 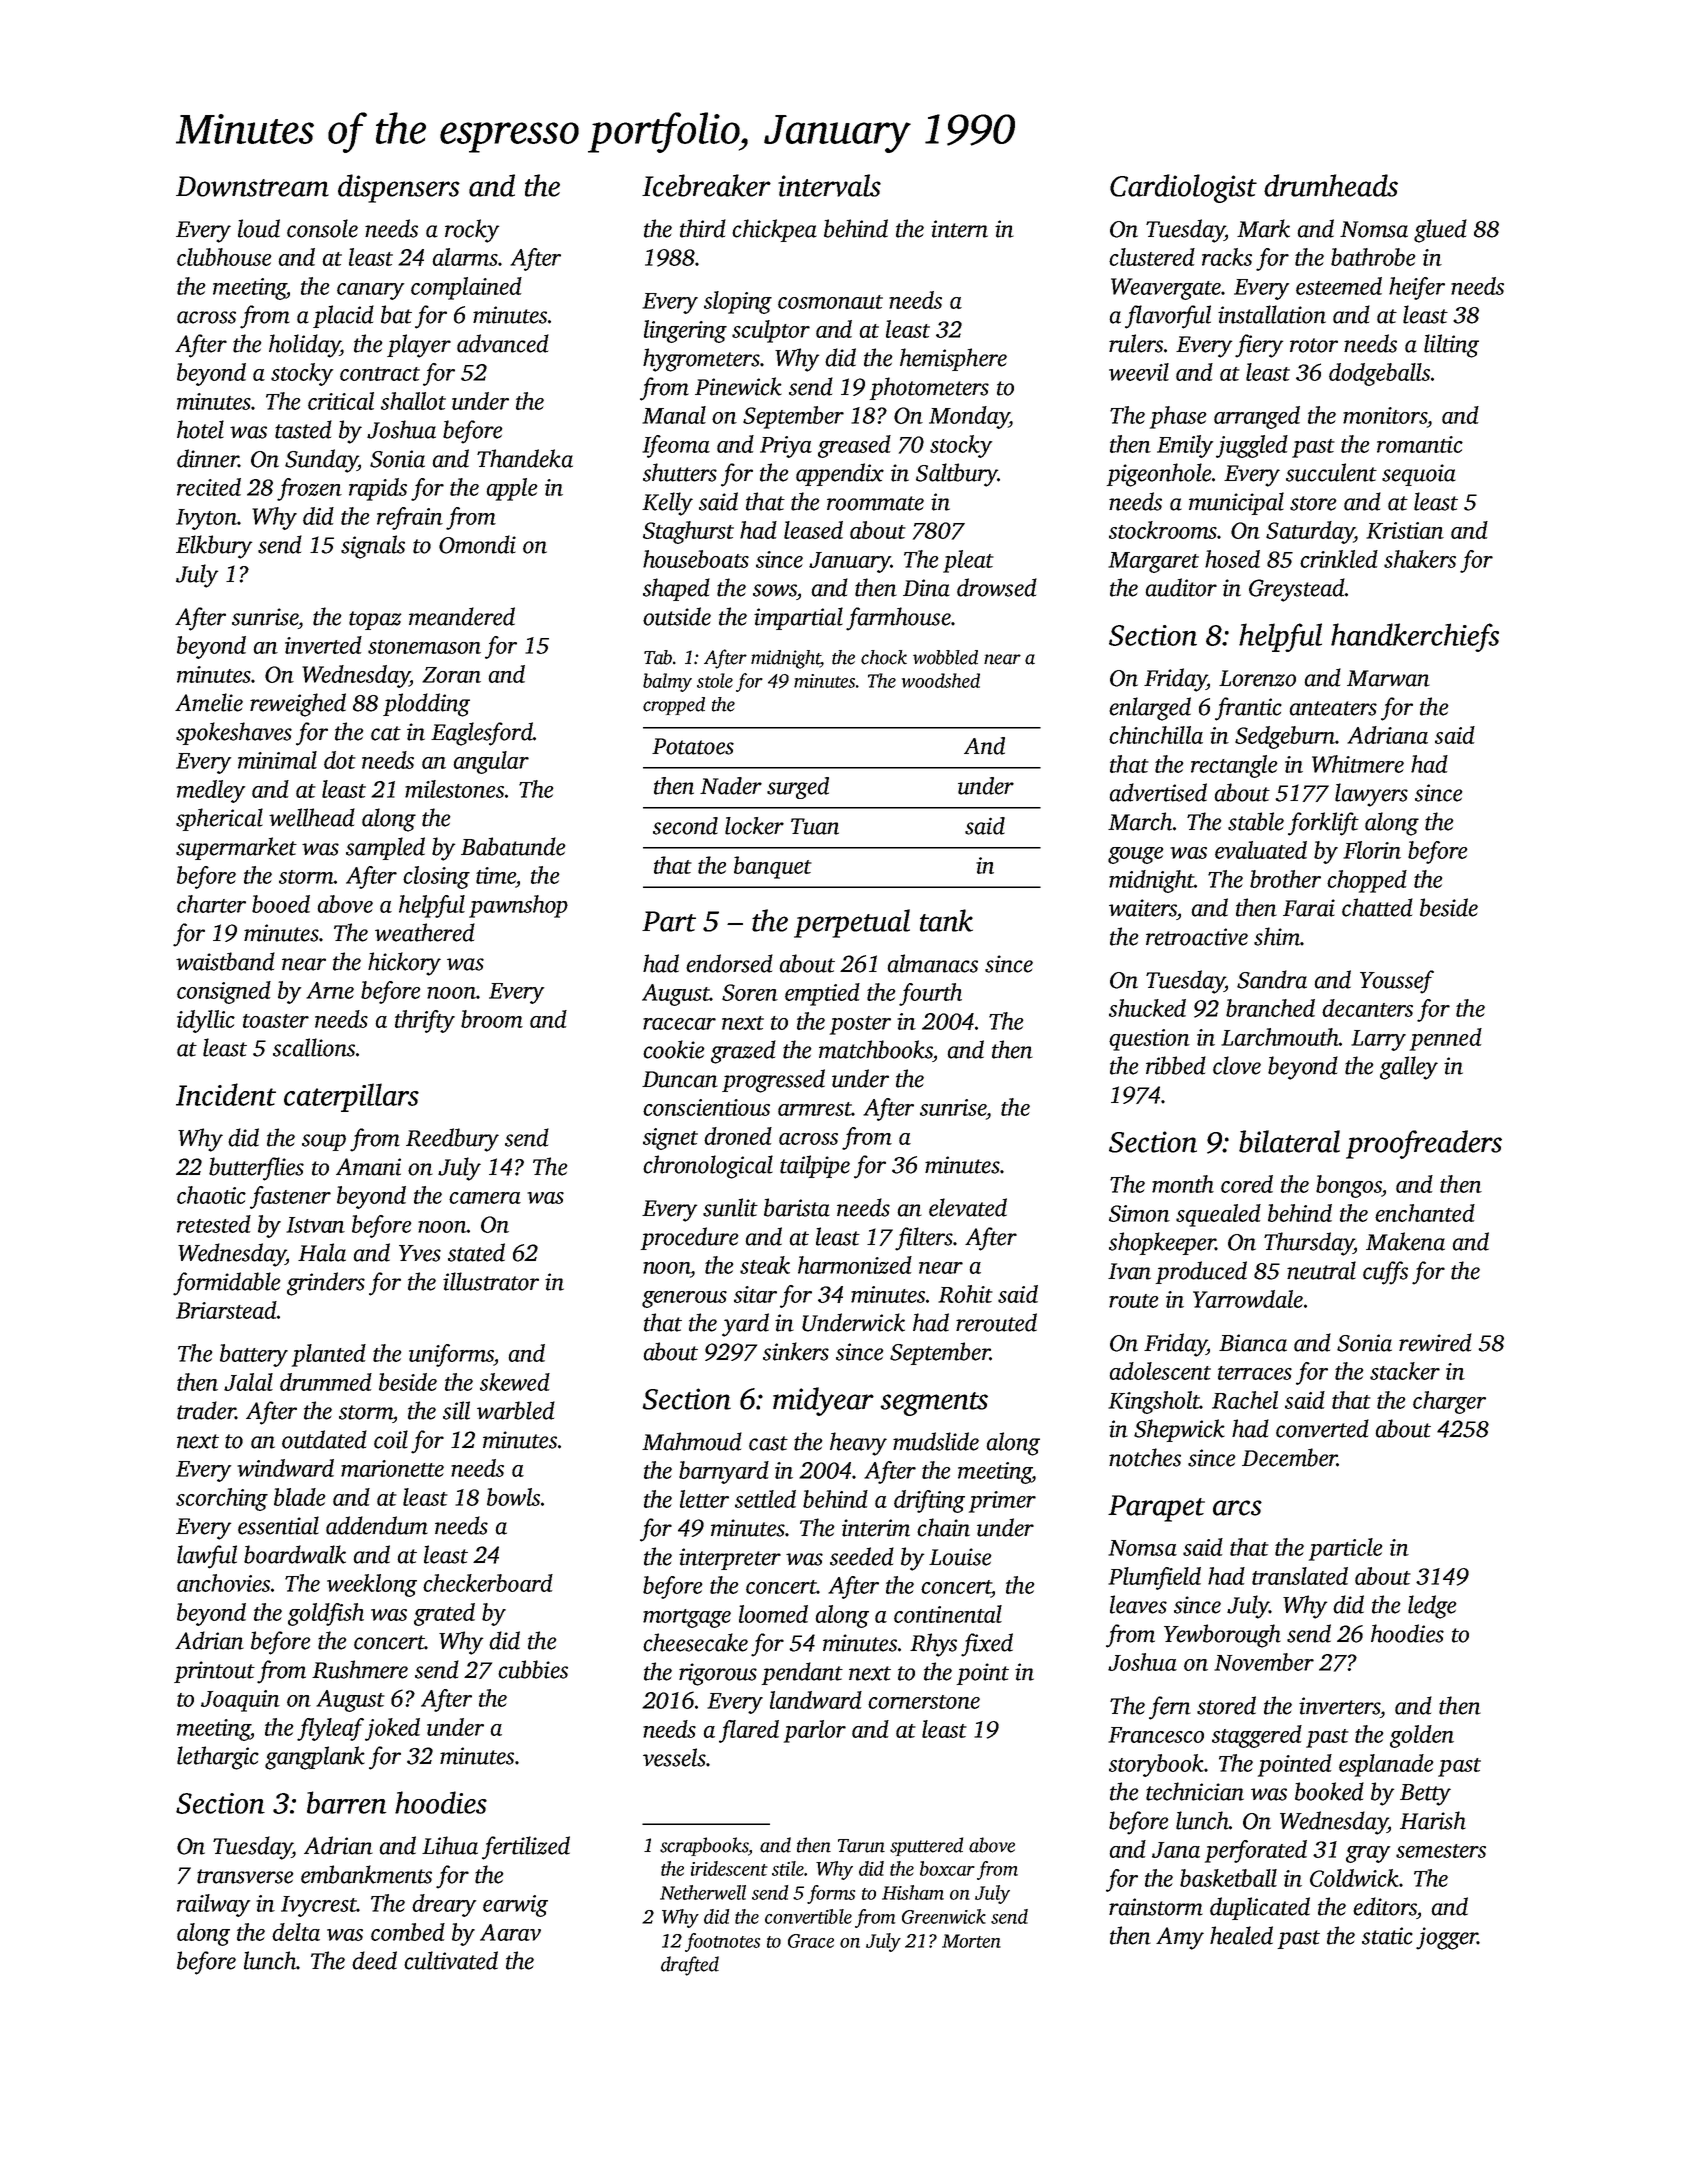 What do you see at coordinates (1432, 1607) in the image?
I see `ledge` at bounding box center [1432, 1607].
